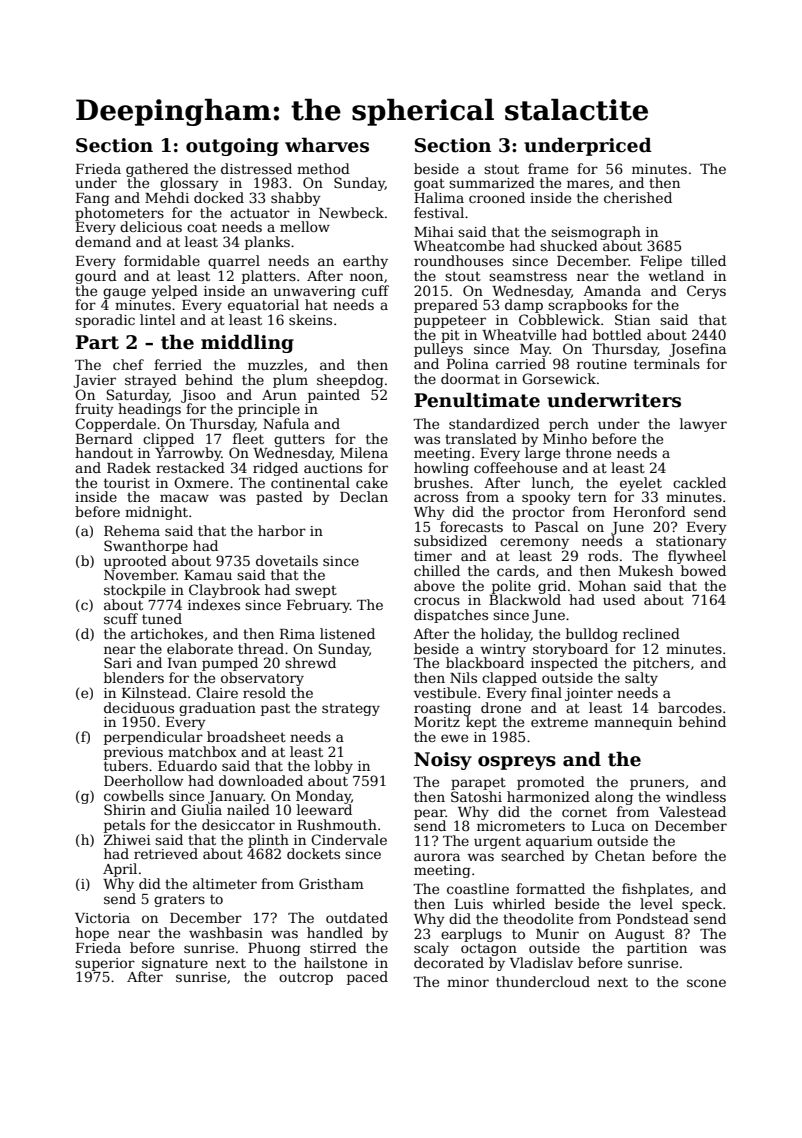 The image size is (802, 1138). What do you see at coordinates (703, 425) in the screenshot?
I see `lawyer` at bounding box center [703, 425].
